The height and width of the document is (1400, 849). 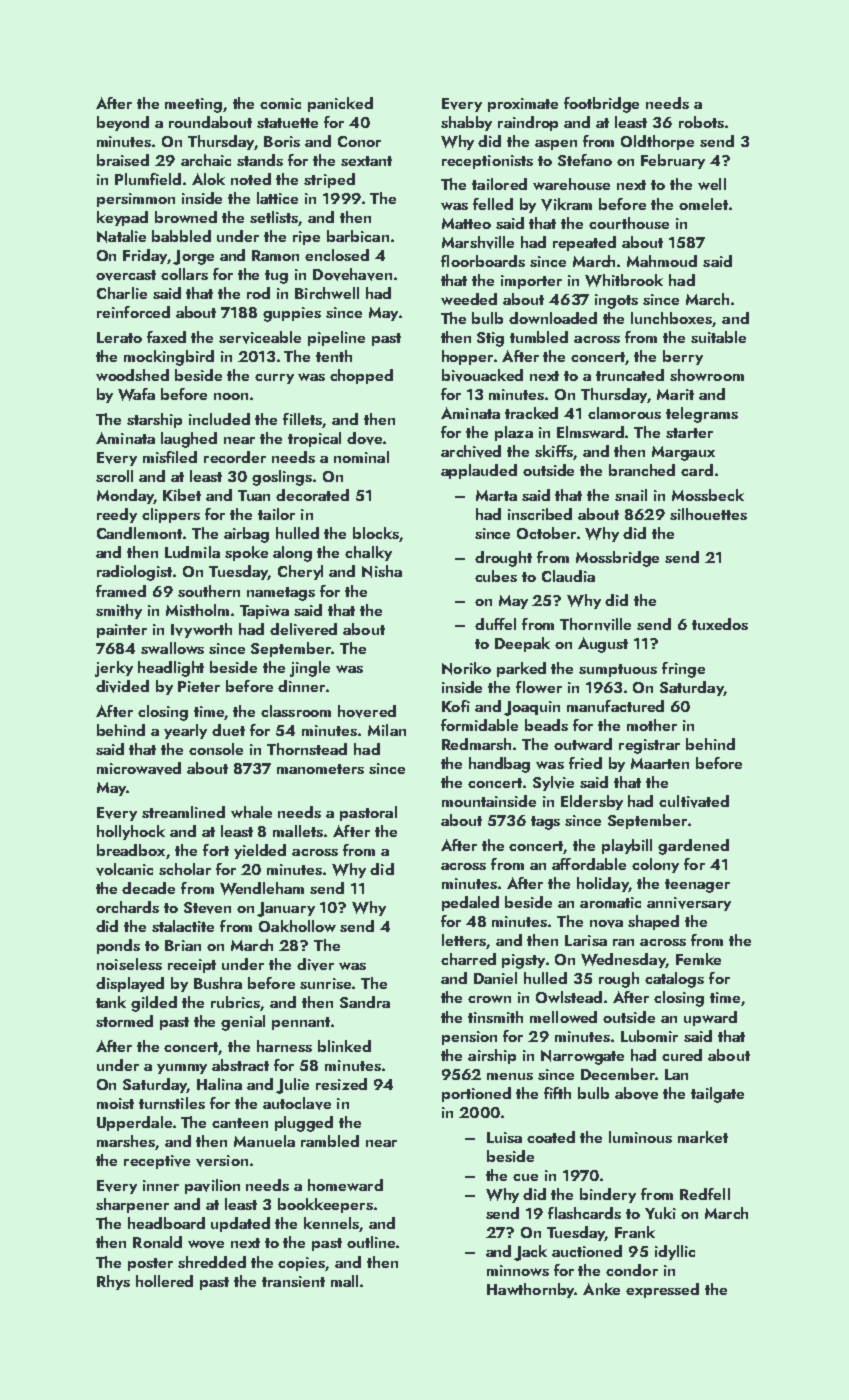 I want to click on hovered, so click(x=367, y=711).
